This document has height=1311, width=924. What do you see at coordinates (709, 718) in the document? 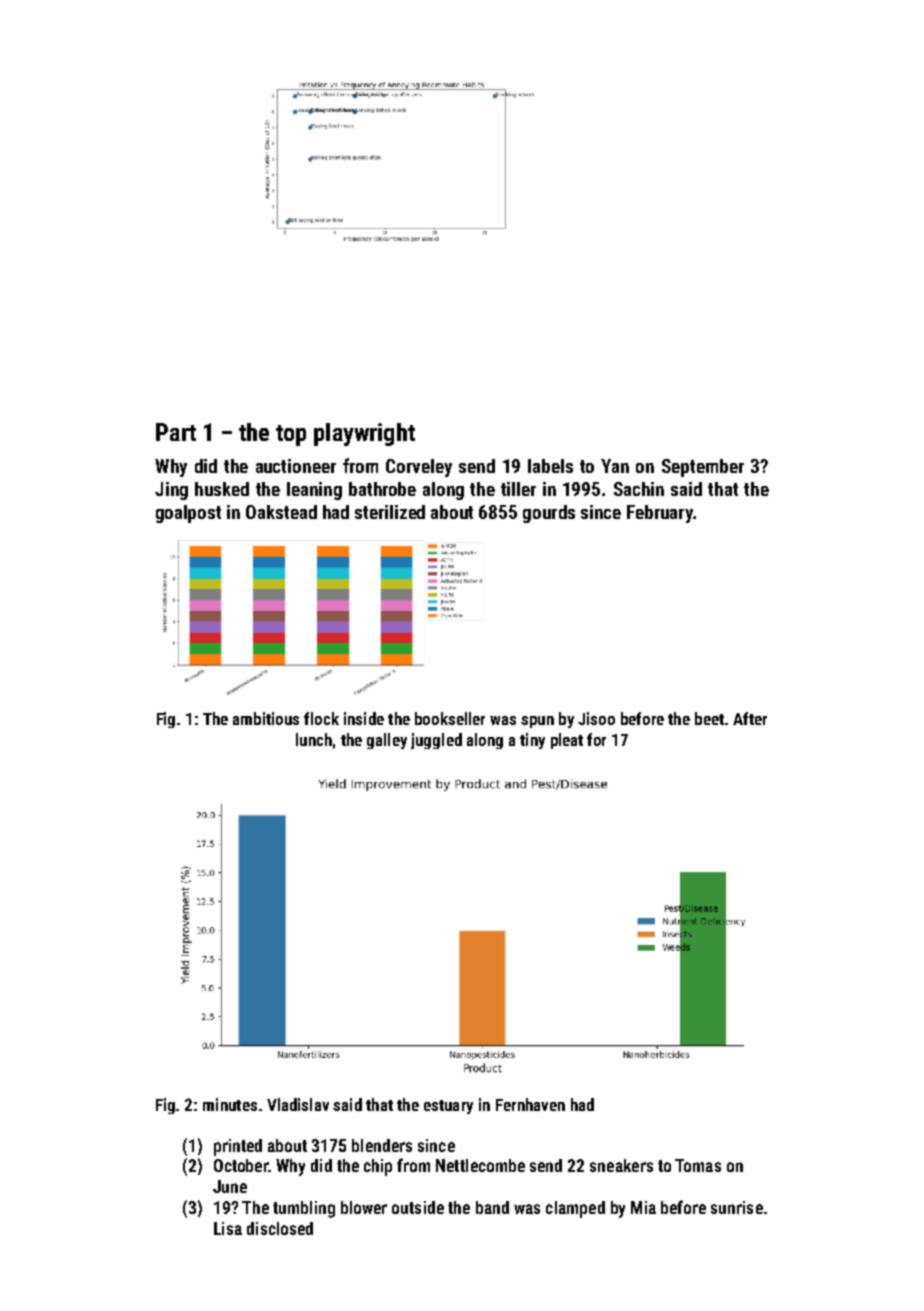
I see `beet` at bounding box center [709, 718].
